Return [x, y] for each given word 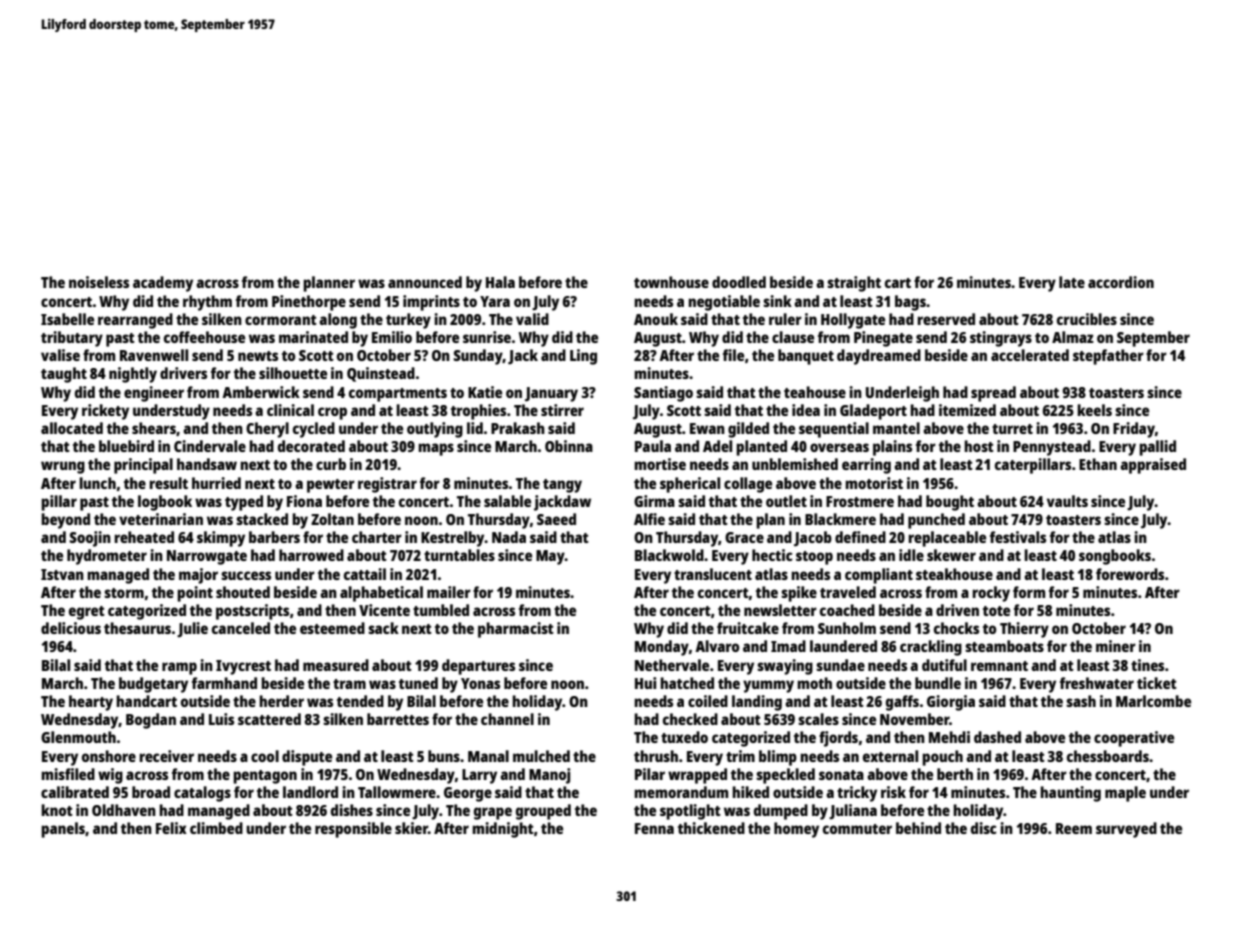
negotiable [724, 303]
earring [866, 466]
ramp [179, 668]
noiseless [99, 282]
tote [996, 611]
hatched [687, 683]
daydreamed [879, 357]
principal [143, 466]
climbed [216, 828]
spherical [690, 485]
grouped [543, 812]
